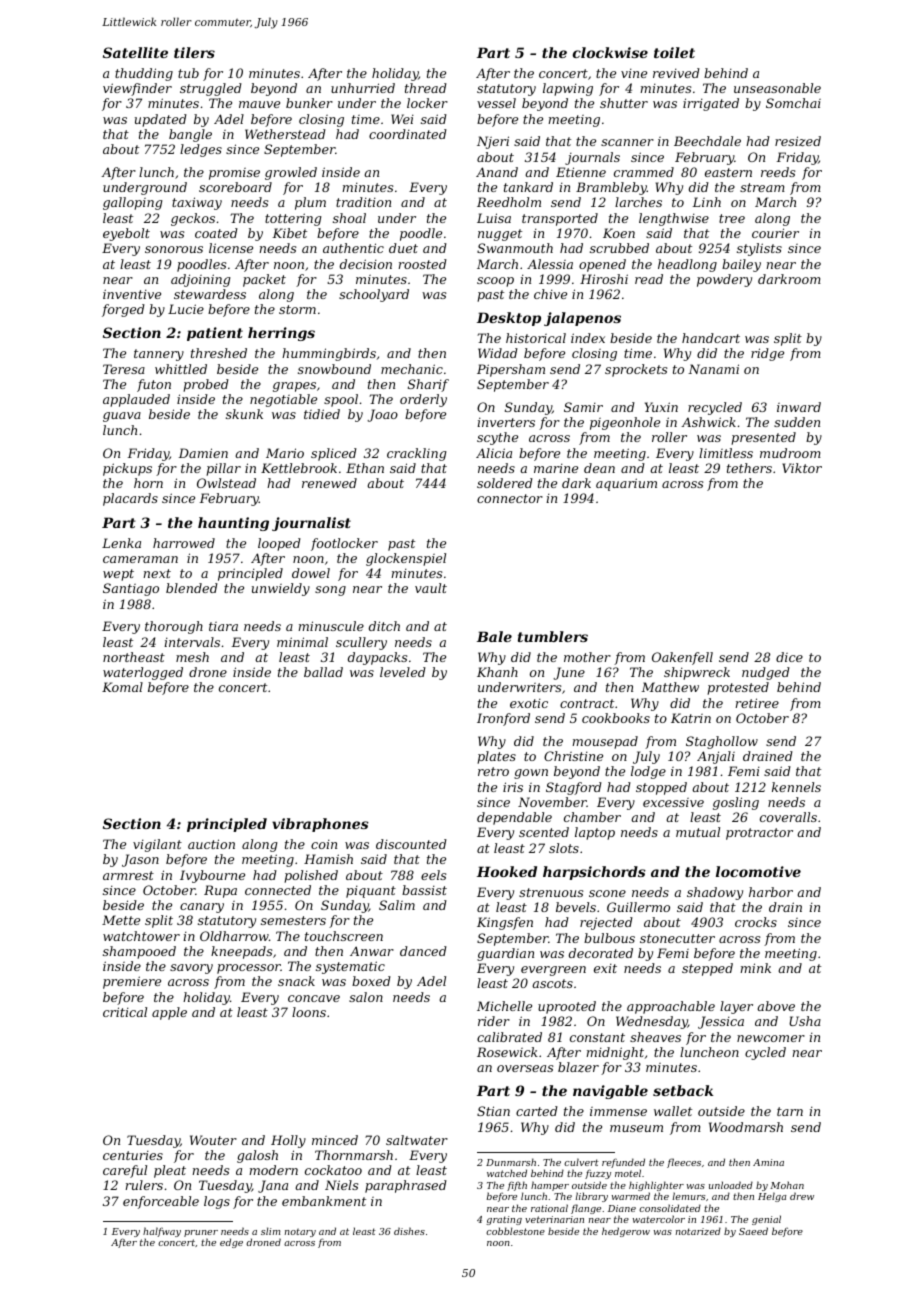 This screenshot has height=1308, width=924. Describe the element at coordinates (674, 52) in the screenshot. I see `toilet` at that location.
